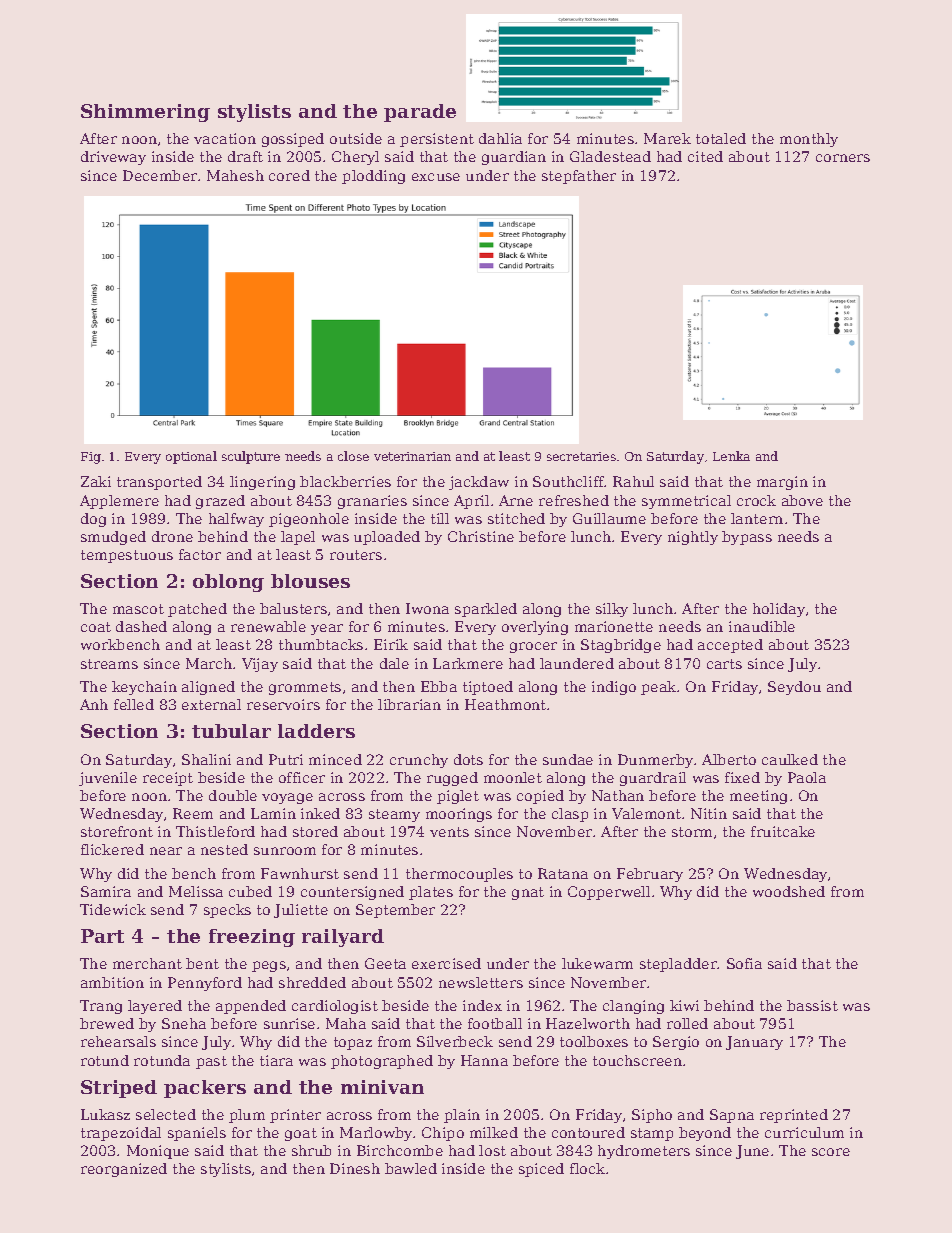  Describe the element at coordinates (117, 831) in the image. I see `storefront` at that location.
